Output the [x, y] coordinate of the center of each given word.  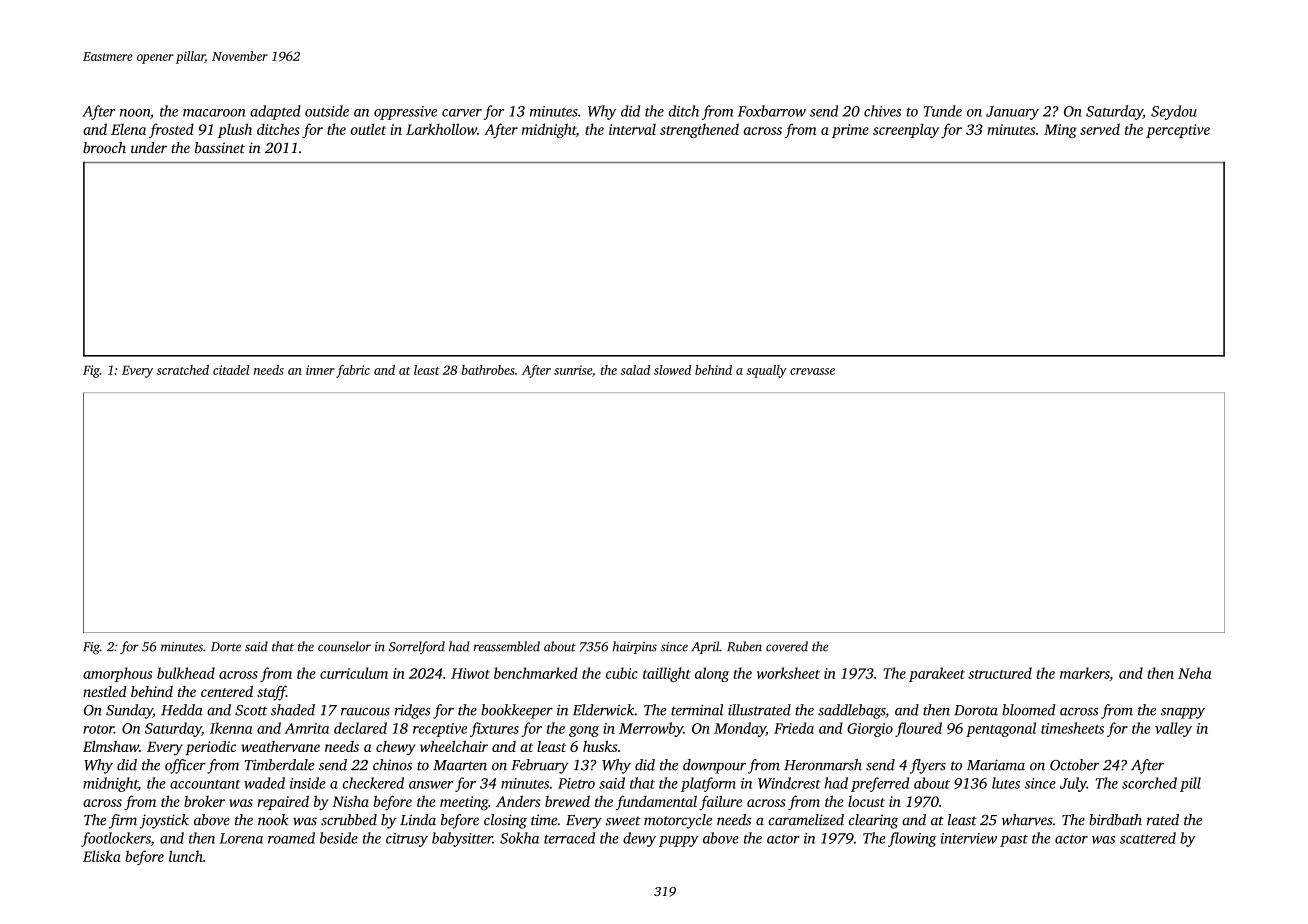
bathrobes [488, 370]
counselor [344, 646]
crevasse [812, 371]
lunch [186, 856]
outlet [368, 129]
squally [766, 371]
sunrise [573, 370]
